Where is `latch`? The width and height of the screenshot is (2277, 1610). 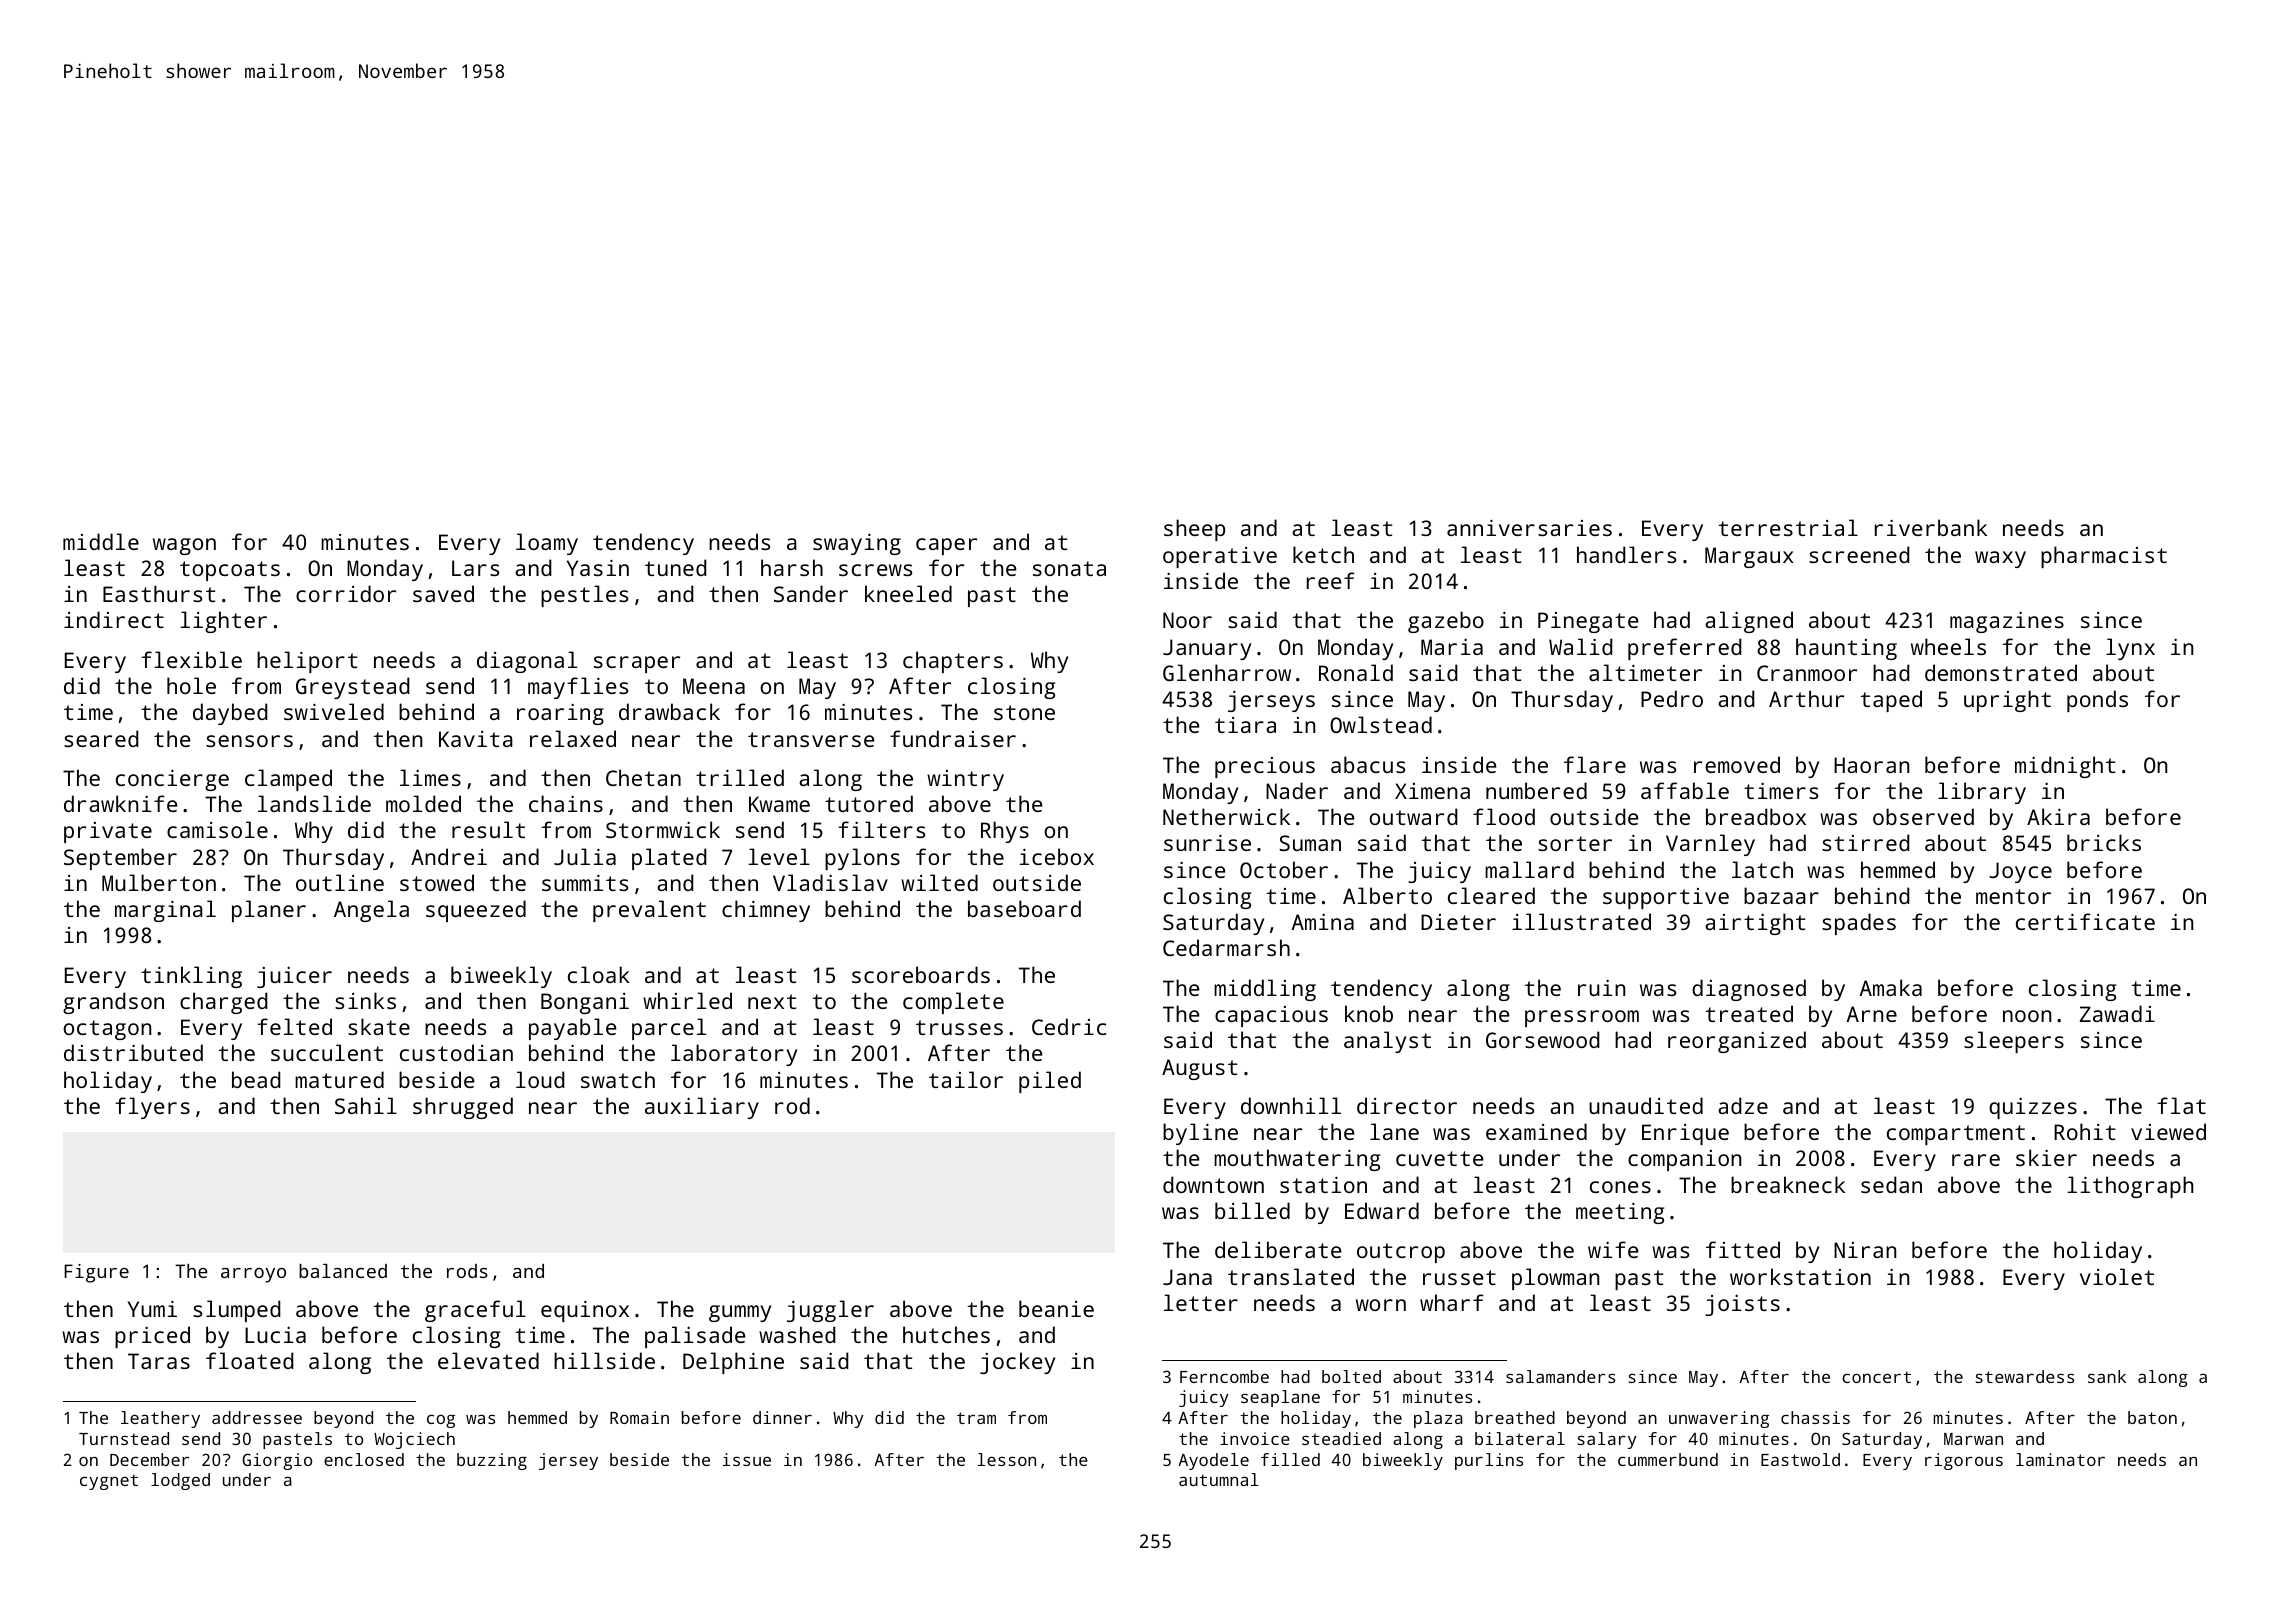 latch is located at coordinates (1762, 869).
